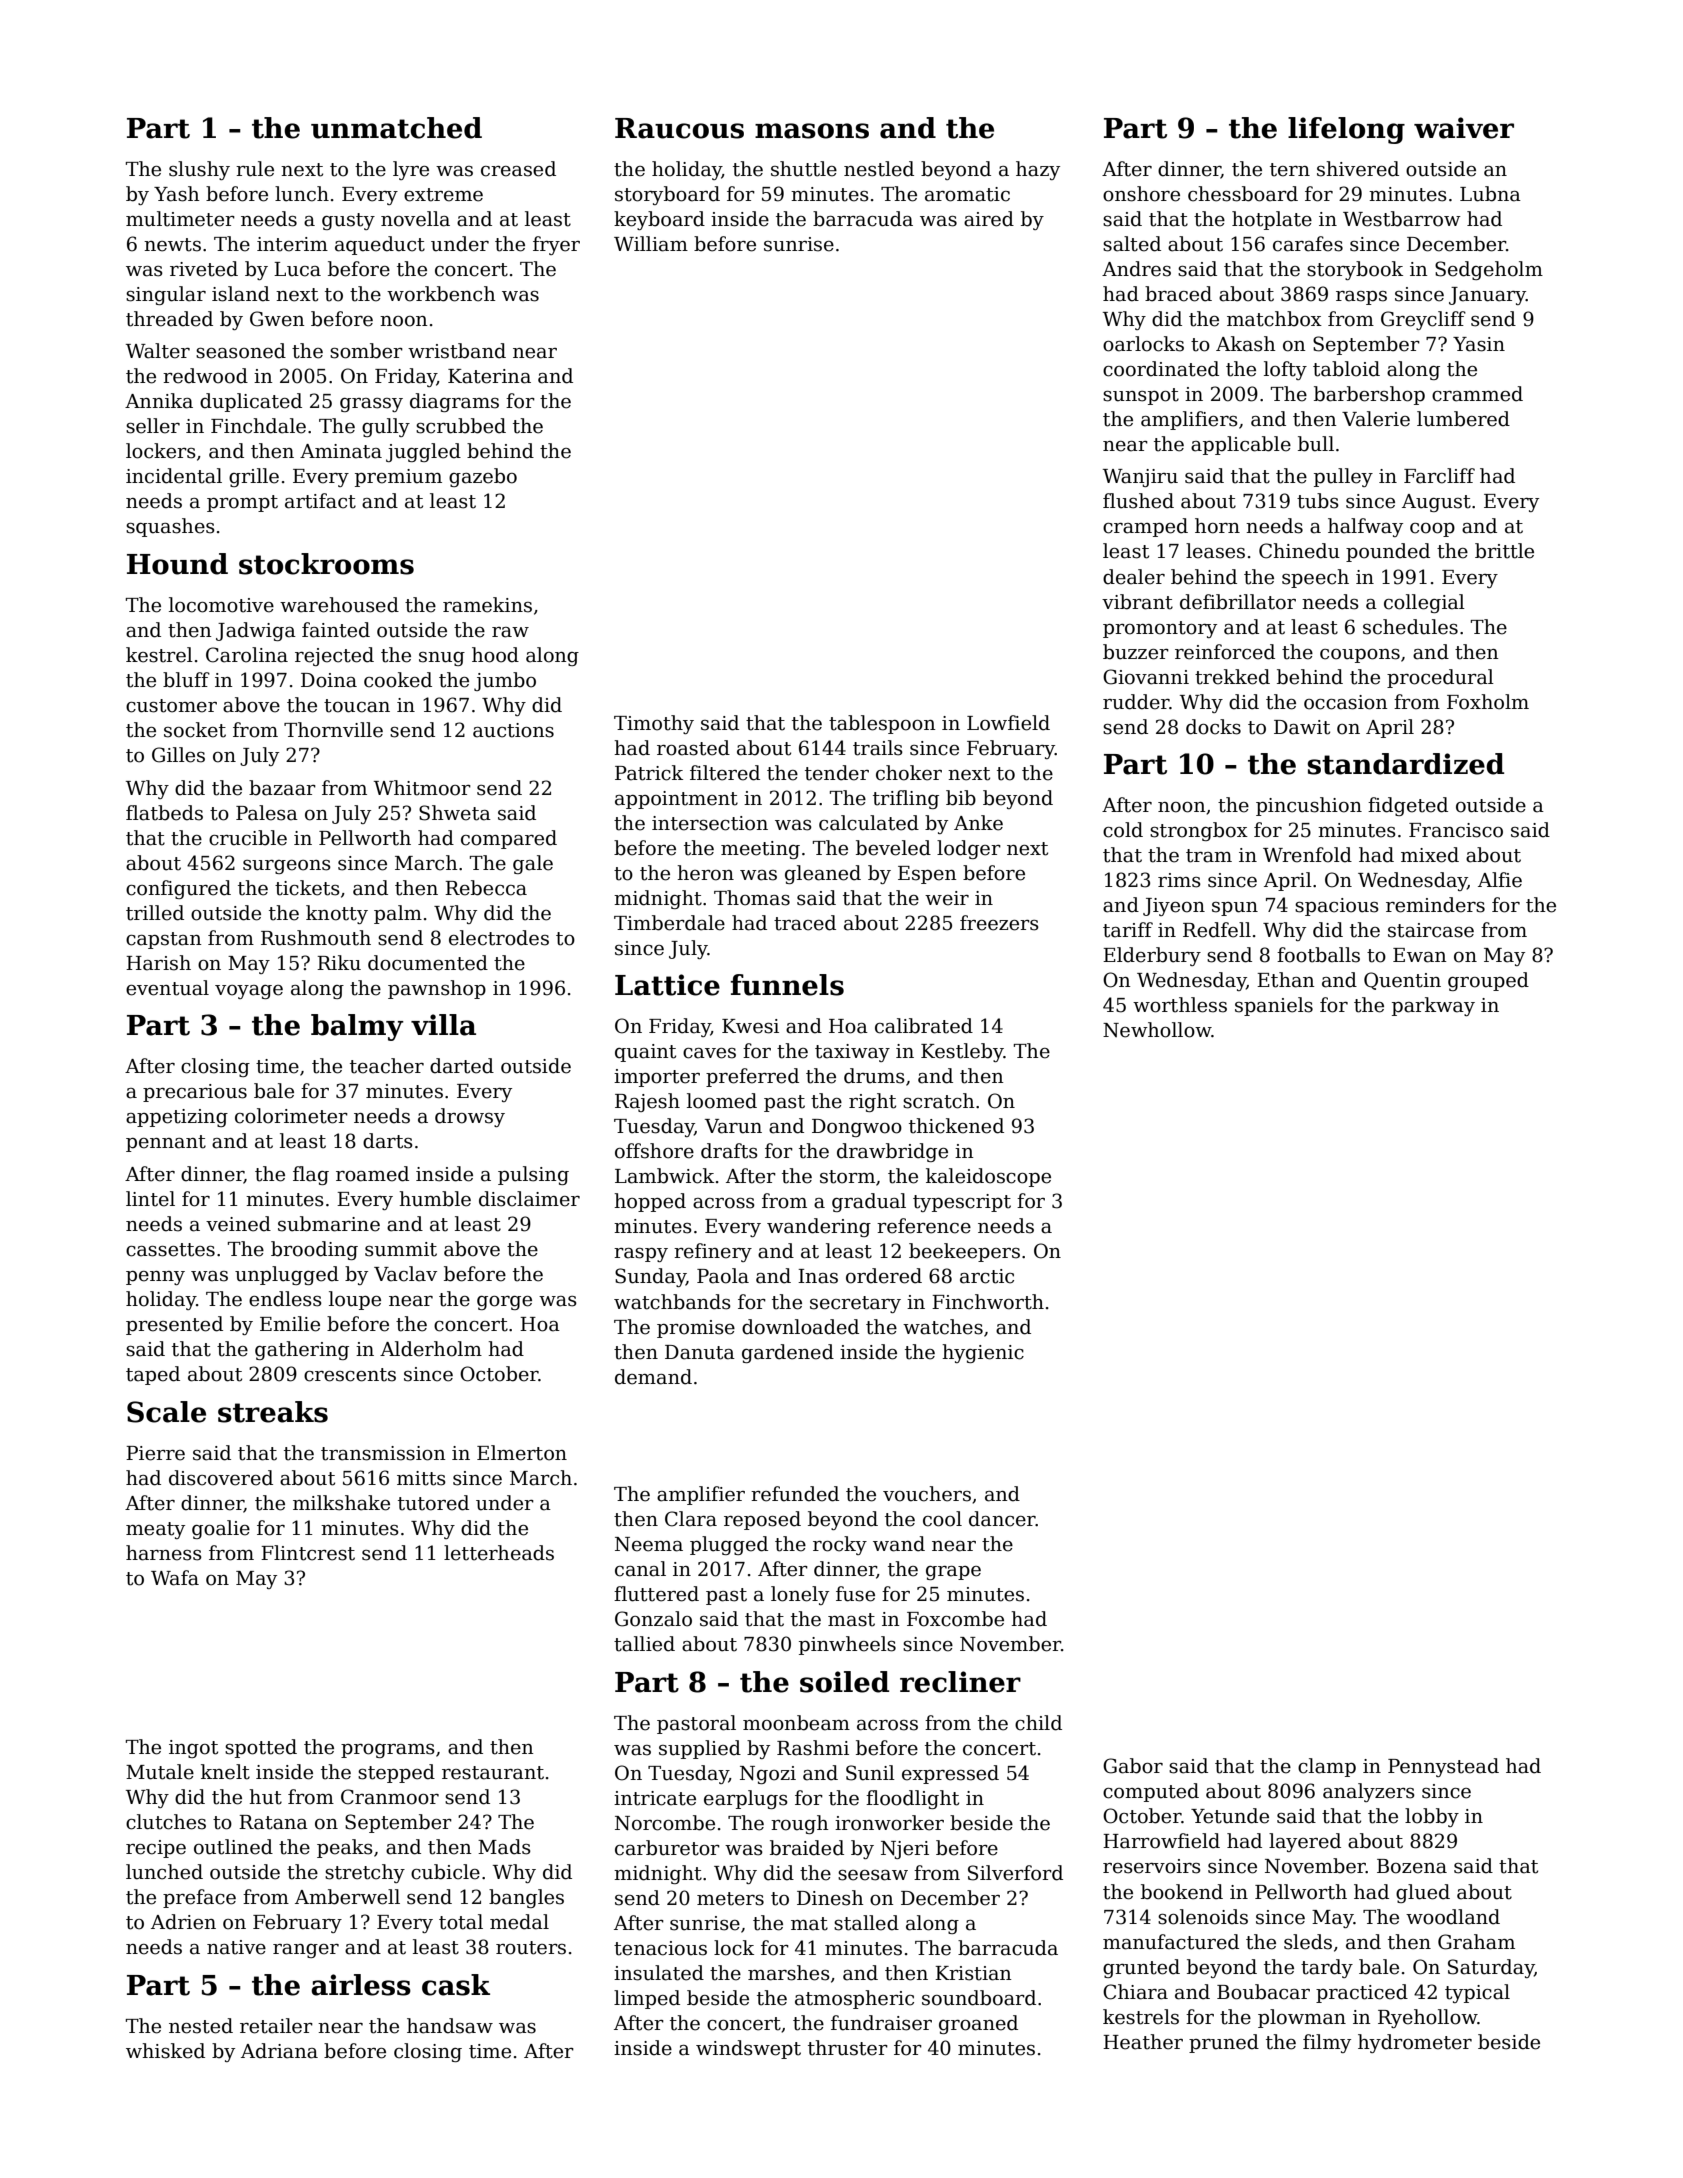 The width and height of the screenshot is (1683, 2178). I want to click on refunded, so click(795, 1494).
